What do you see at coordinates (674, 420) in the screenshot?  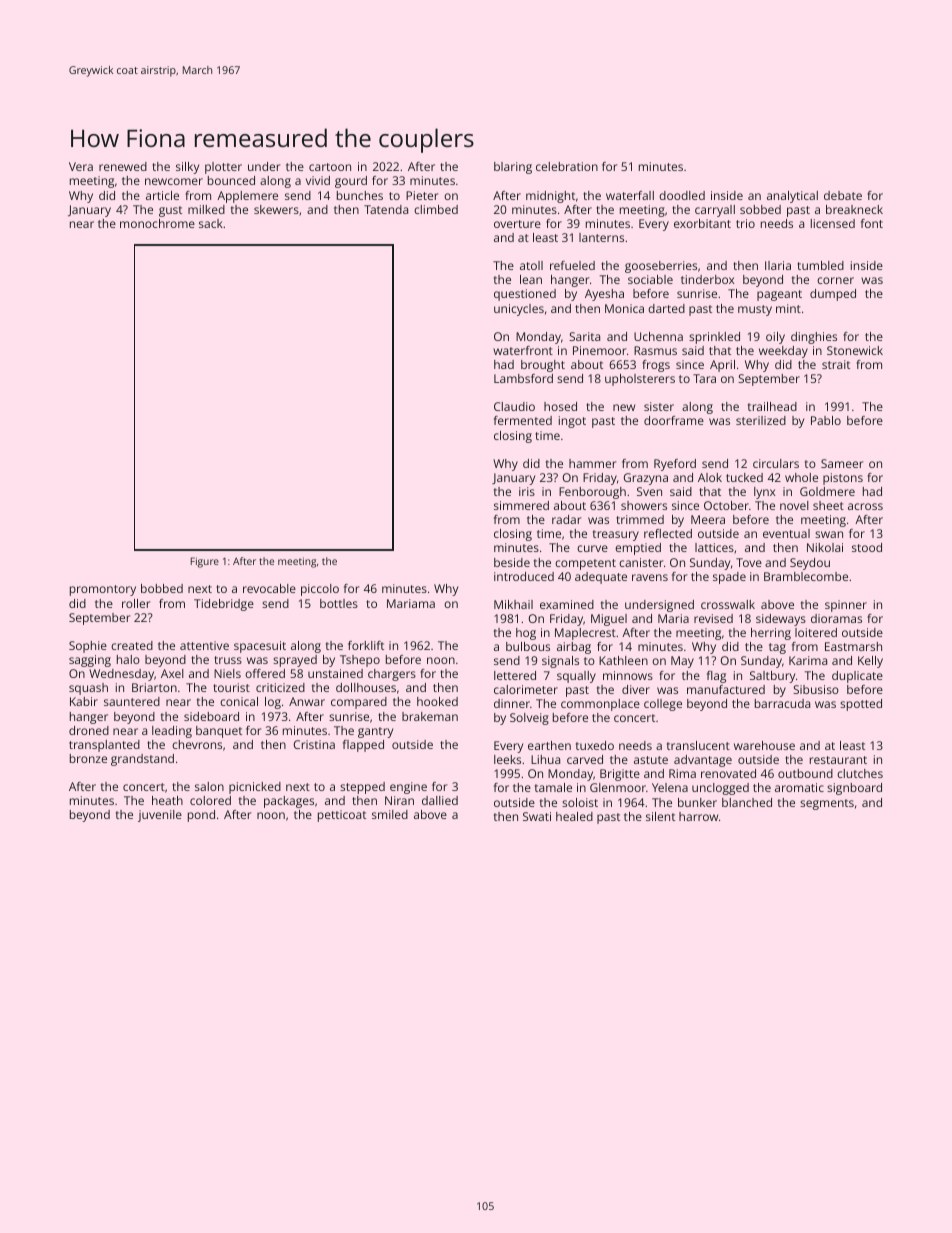 I see `doorframe` at bounding box center [674, 420].
